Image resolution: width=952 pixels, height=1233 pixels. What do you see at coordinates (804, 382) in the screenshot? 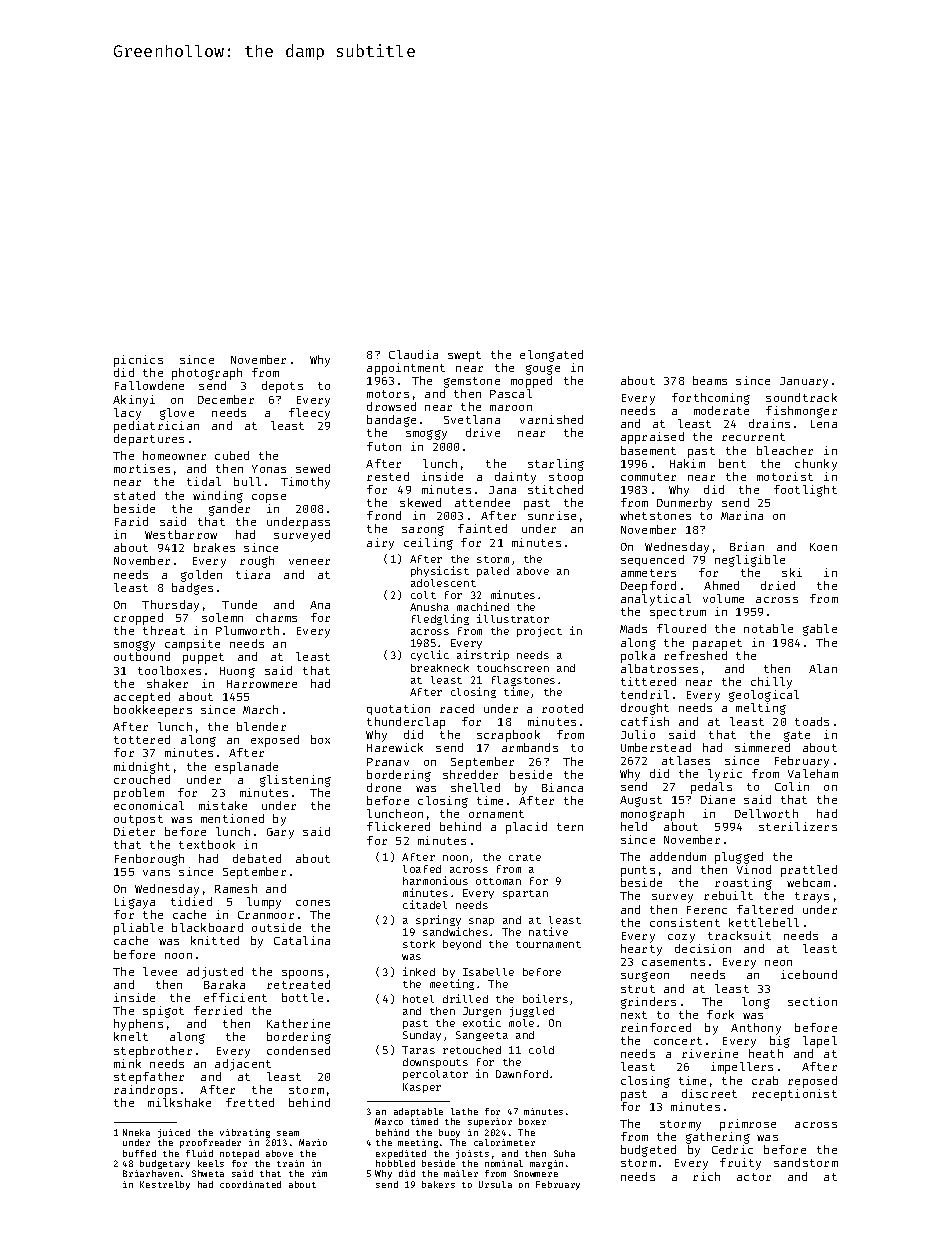
I see `January` at bounding box center [804, 382].
